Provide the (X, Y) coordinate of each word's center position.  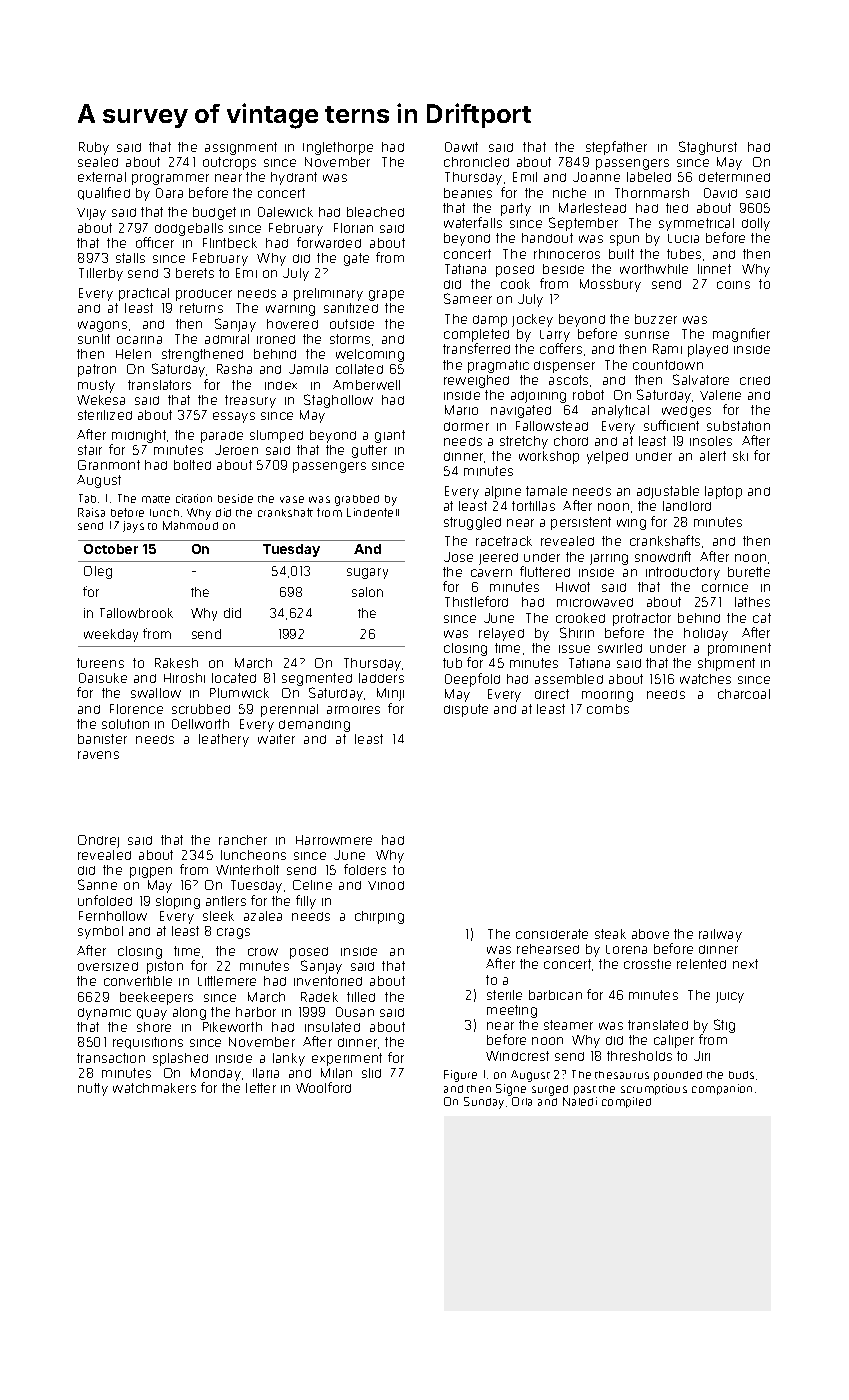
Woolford (323, 1087)
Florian (353, 228)
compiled (626, 1102)
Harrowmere (334, 840)
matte (156, 499)
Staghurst (708, 148)
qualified (104, 193)
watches (705, 679)
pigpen (151, 872)
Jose (458, 557)
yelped (607, 457)
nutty (93, 1089)
